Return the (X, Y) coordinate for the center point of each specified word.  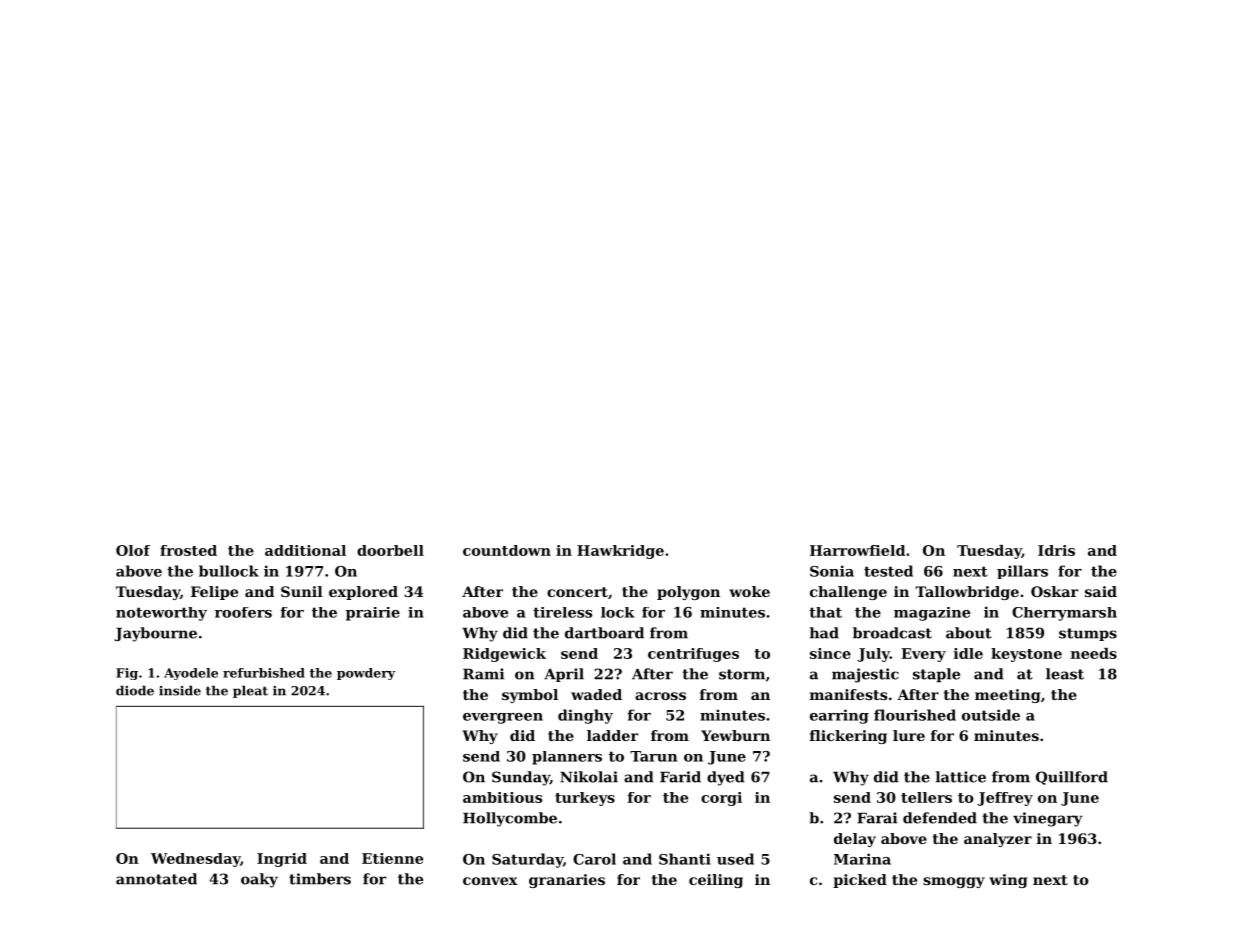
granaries (567, 881)
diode (135, 690)
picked (860, 881)
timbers (320, 879)
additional (305, 550)
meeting (1007, 696)
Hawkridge (620, 552)
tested (888, 571)
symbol (530, 696)
